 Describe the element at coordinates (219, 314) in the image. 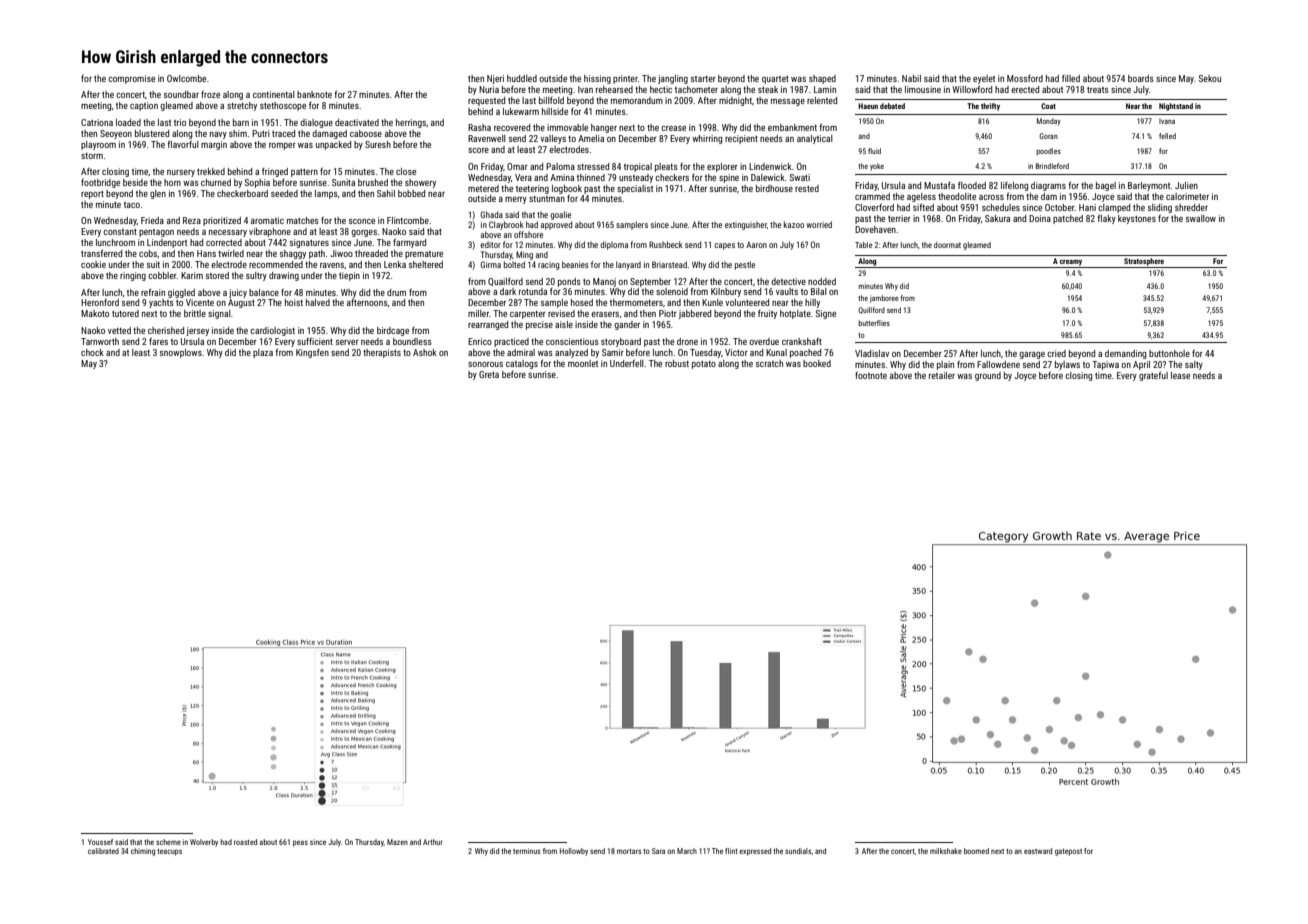

I see `signal` at that location.
